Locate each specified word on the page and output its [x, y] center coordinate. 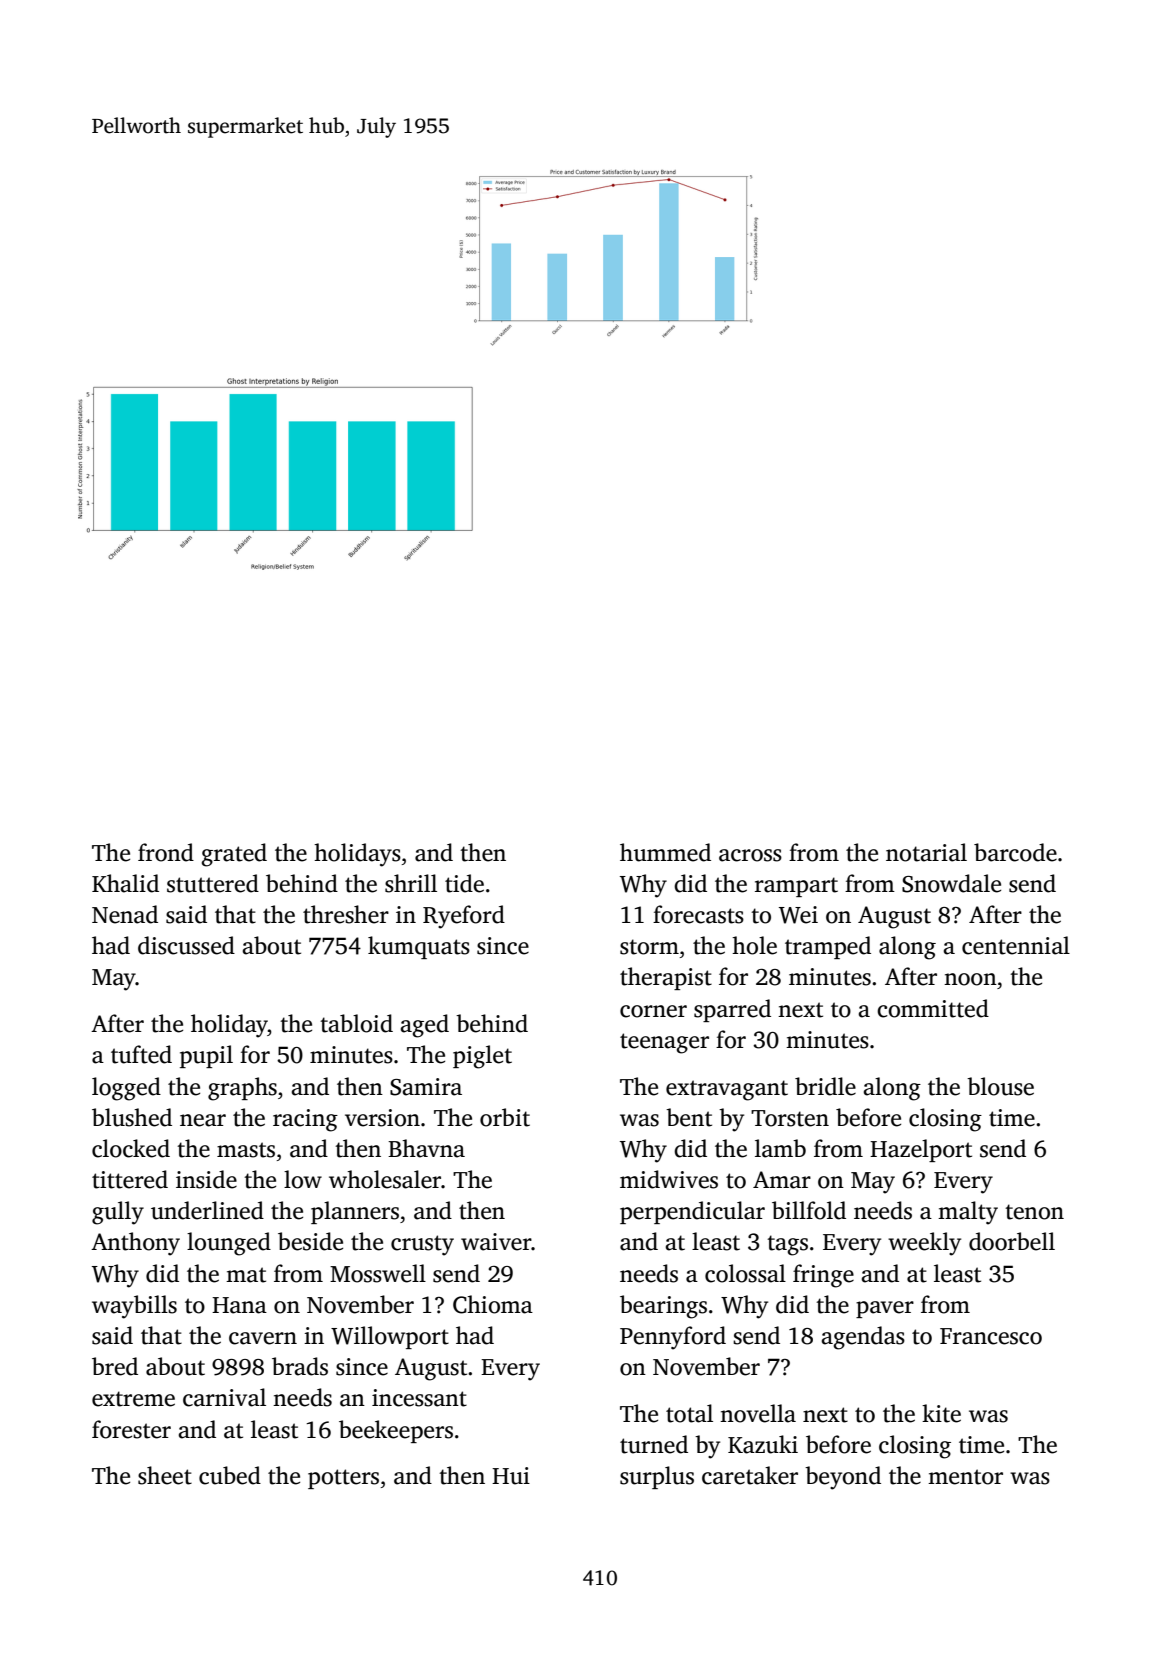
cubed [230, 1475]
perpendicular [692, 1212]
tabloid [356, 1023]
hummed [665, 852]
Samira [426, 1087]
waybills [134, 1307]
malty [968, 1213]
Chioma [493, 1304]
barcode [1015, 852]
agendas [863, 1338]
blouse [1000, 1086]
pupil [206, 1056]
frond [166, 852]
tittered [130, 1179]
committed [933, 1008]
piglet [482, 1057]
